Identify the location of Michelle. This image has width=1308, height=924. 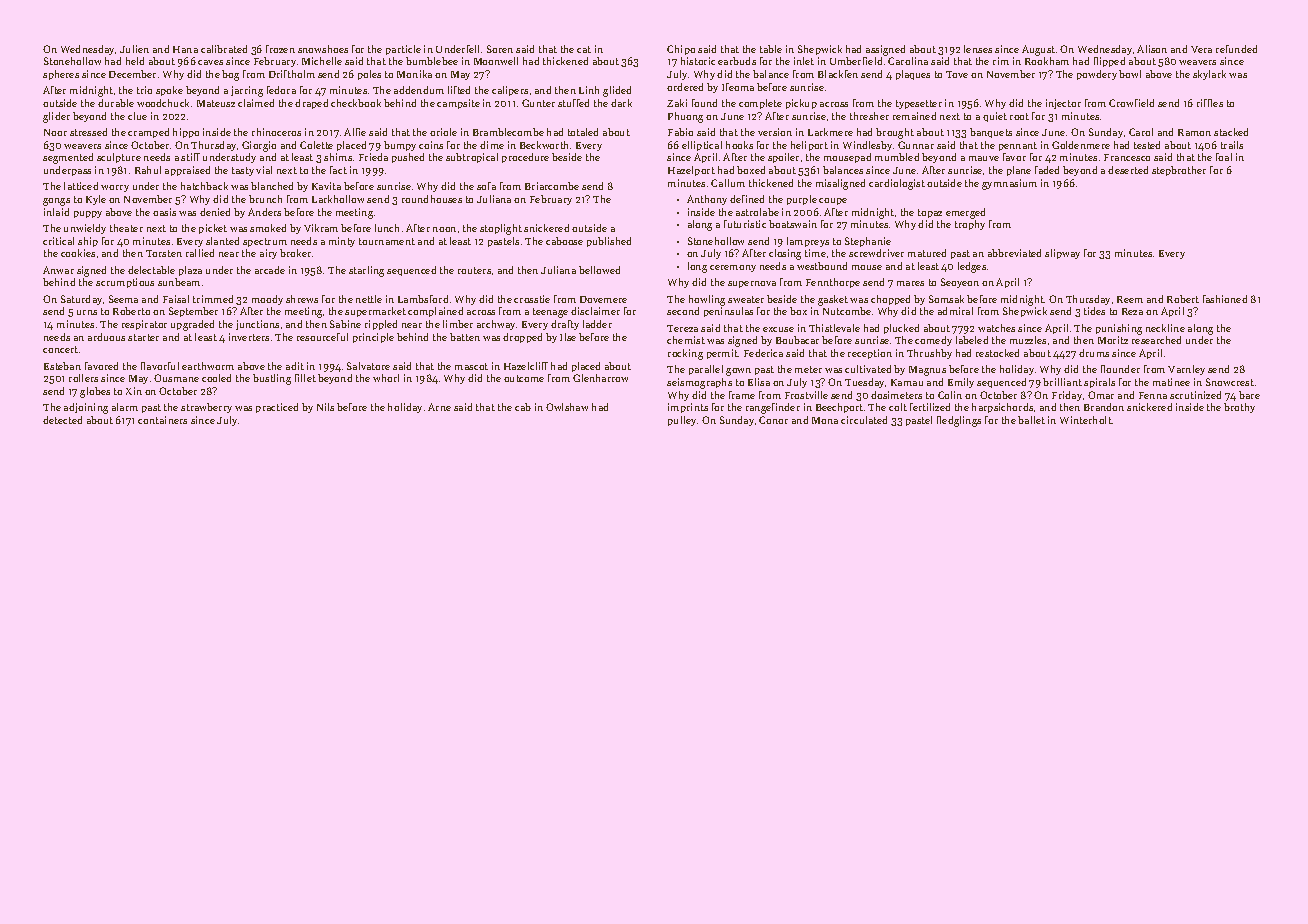
(322, 61).
